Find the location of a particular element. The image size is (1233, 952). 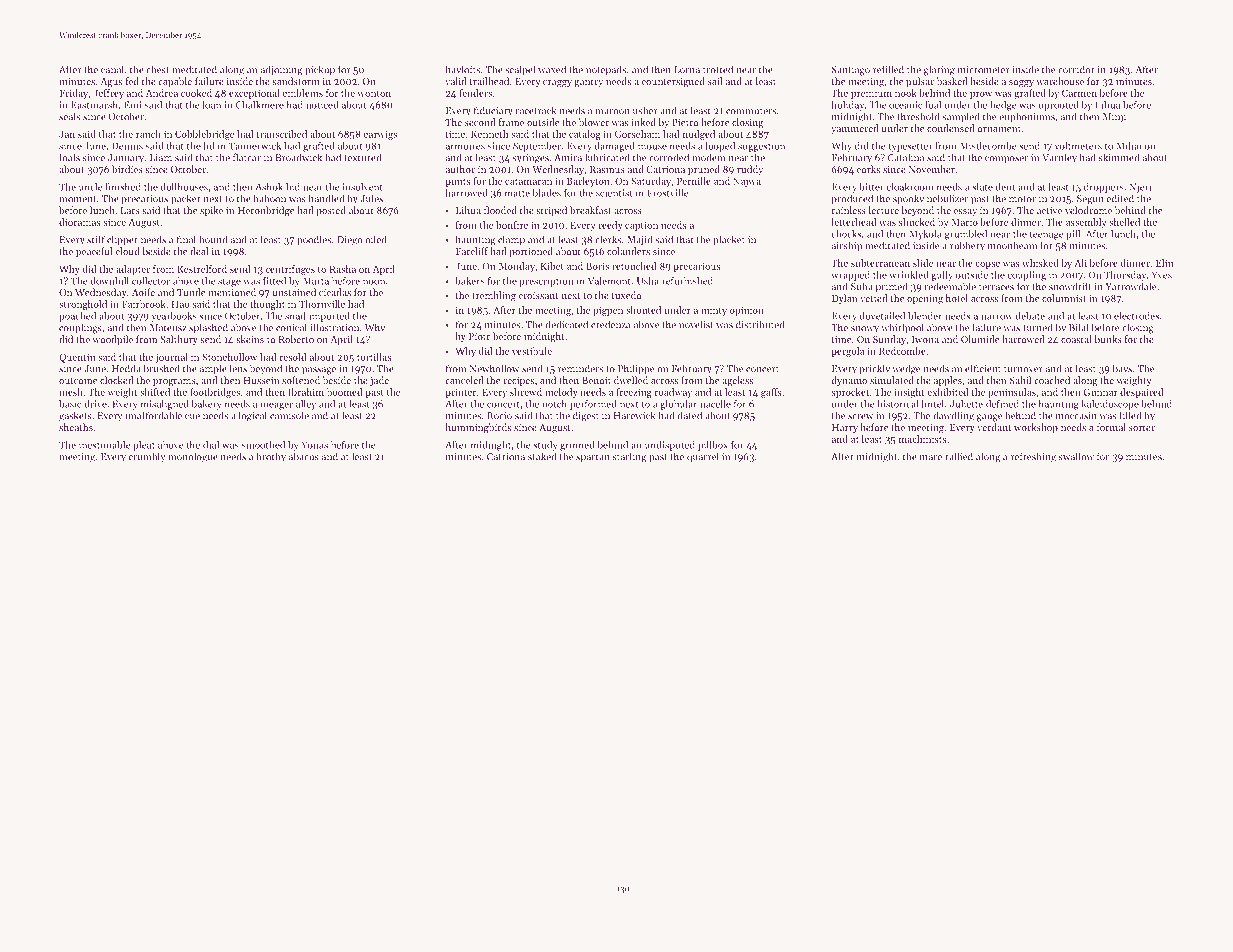

clamp is located at coordinates (511, 240).
